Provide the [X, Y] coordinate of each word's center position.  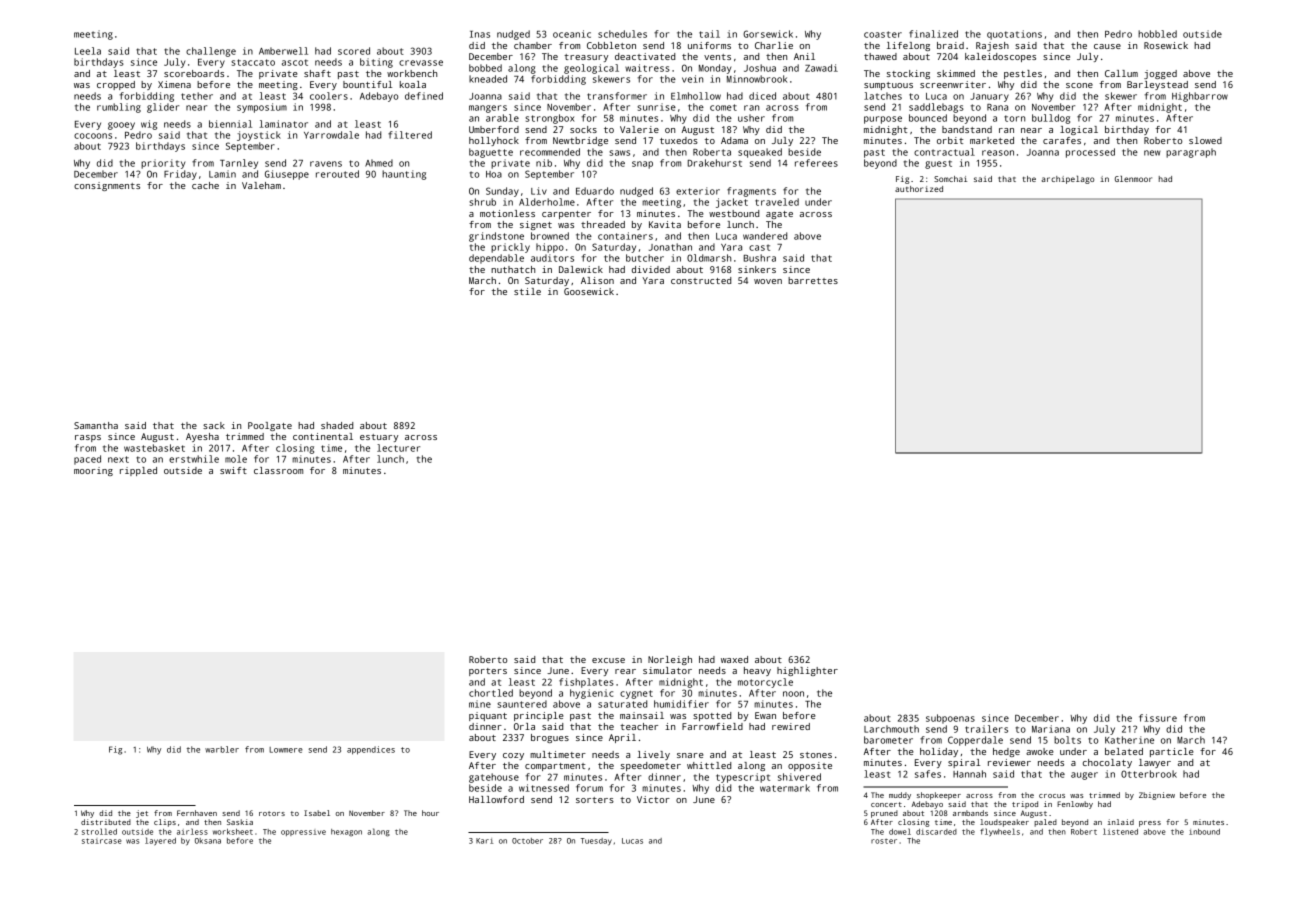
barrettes [813, 280]
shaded [337, 425]
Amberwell [283, 51]
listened [1120, 831]
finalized [933, 34]
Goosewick [589, 291]
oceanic [572, 34]
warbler [222, 749]
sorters [595, 800]
